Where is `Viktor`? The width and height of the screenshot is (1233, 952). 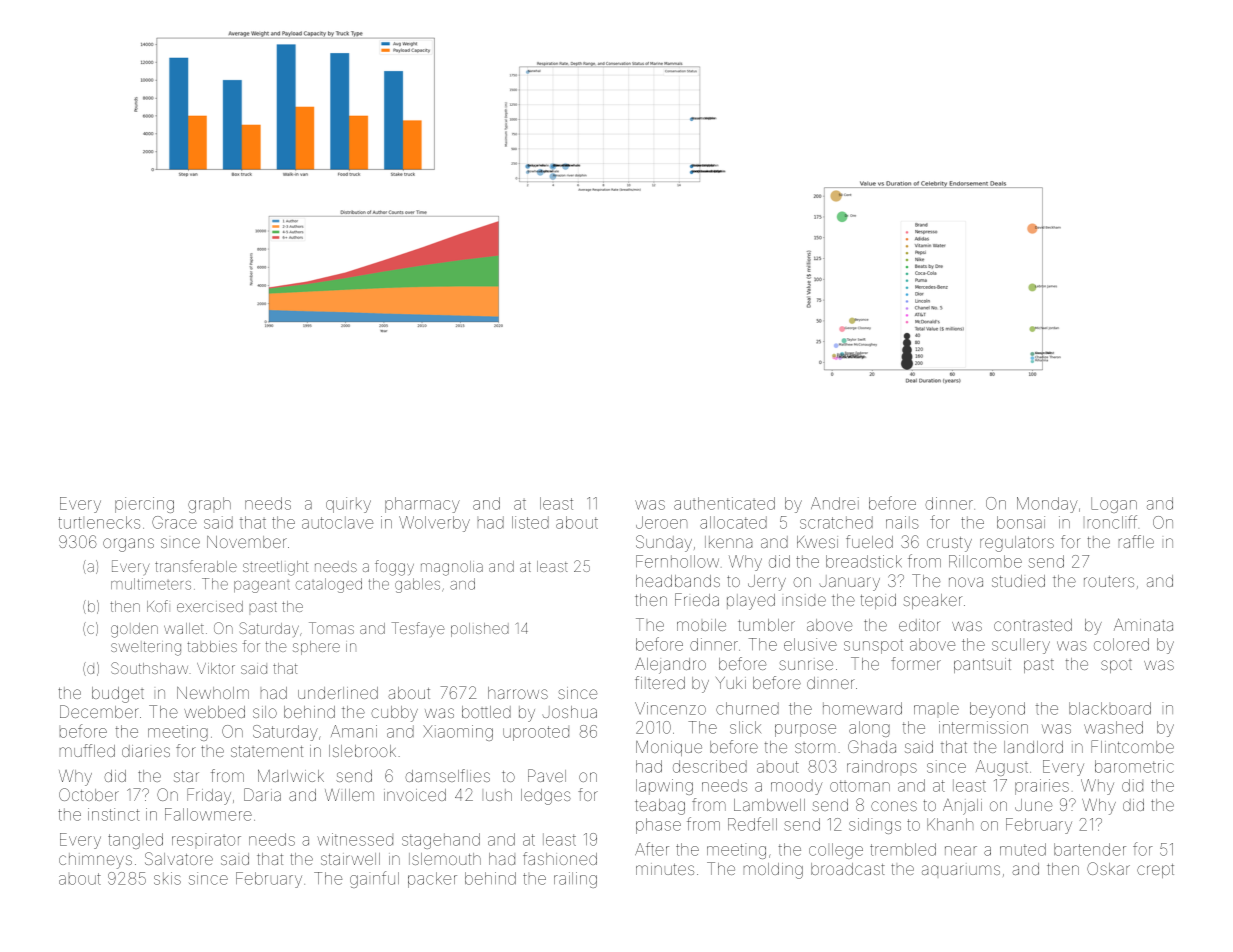 Viktor is located at coordinates (216, 668).
